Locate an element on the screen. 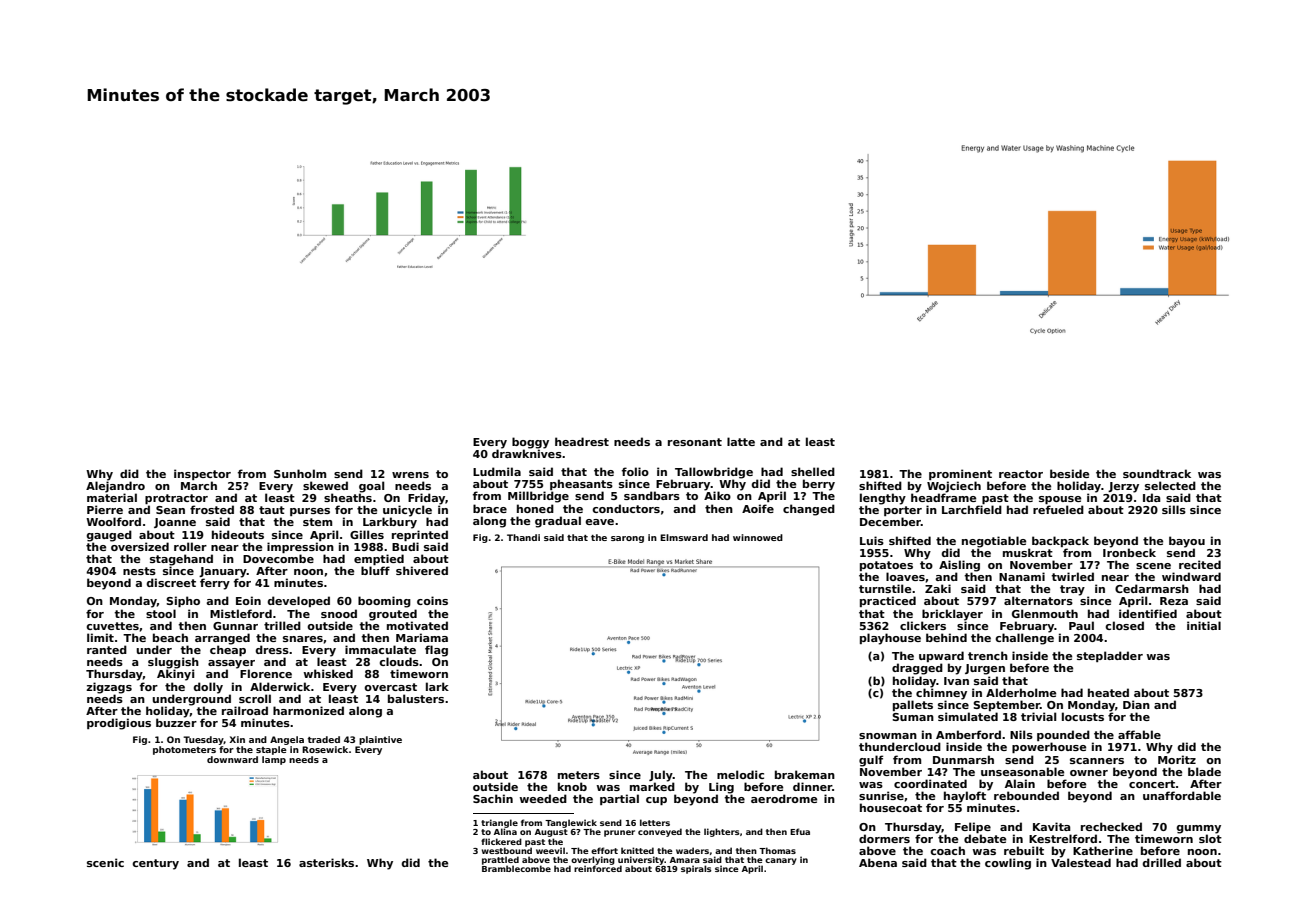 The height and width of the screenshot is (924, 1308). drawknives is located at coordinates (527, 453).
